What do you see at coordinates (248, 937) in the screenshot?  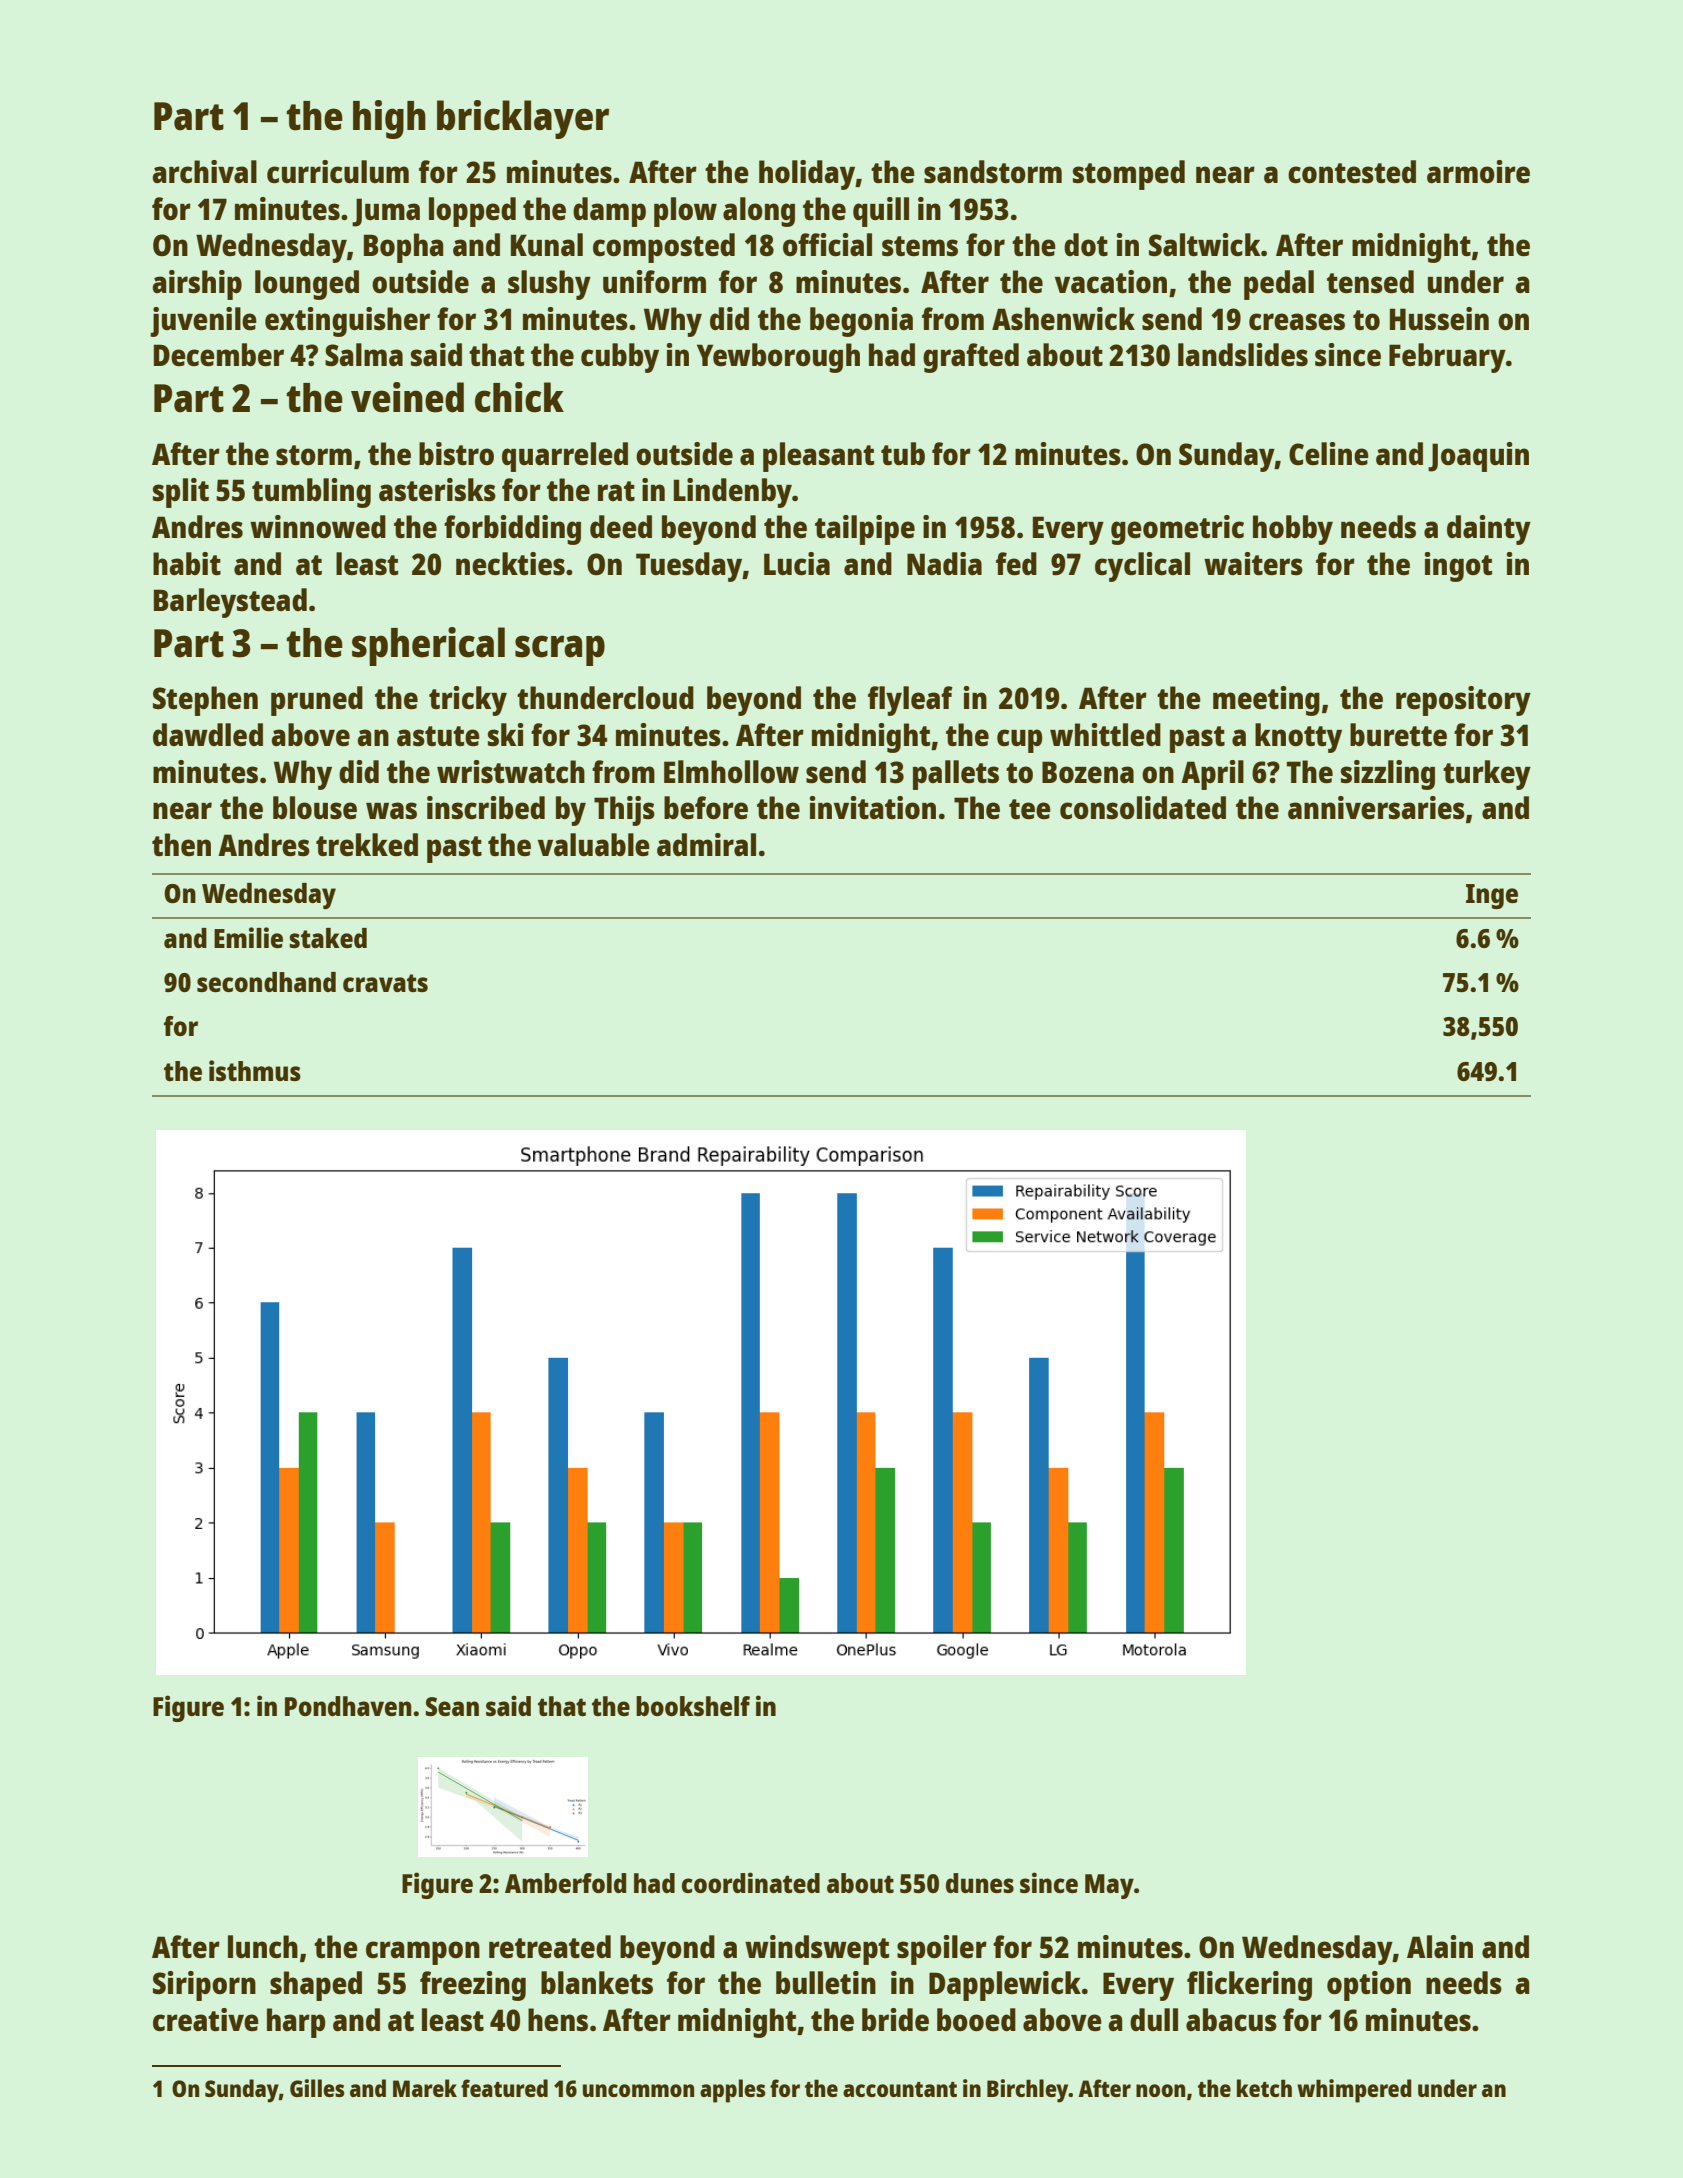 I see `Emilie` at bounding box center [248, 937].
